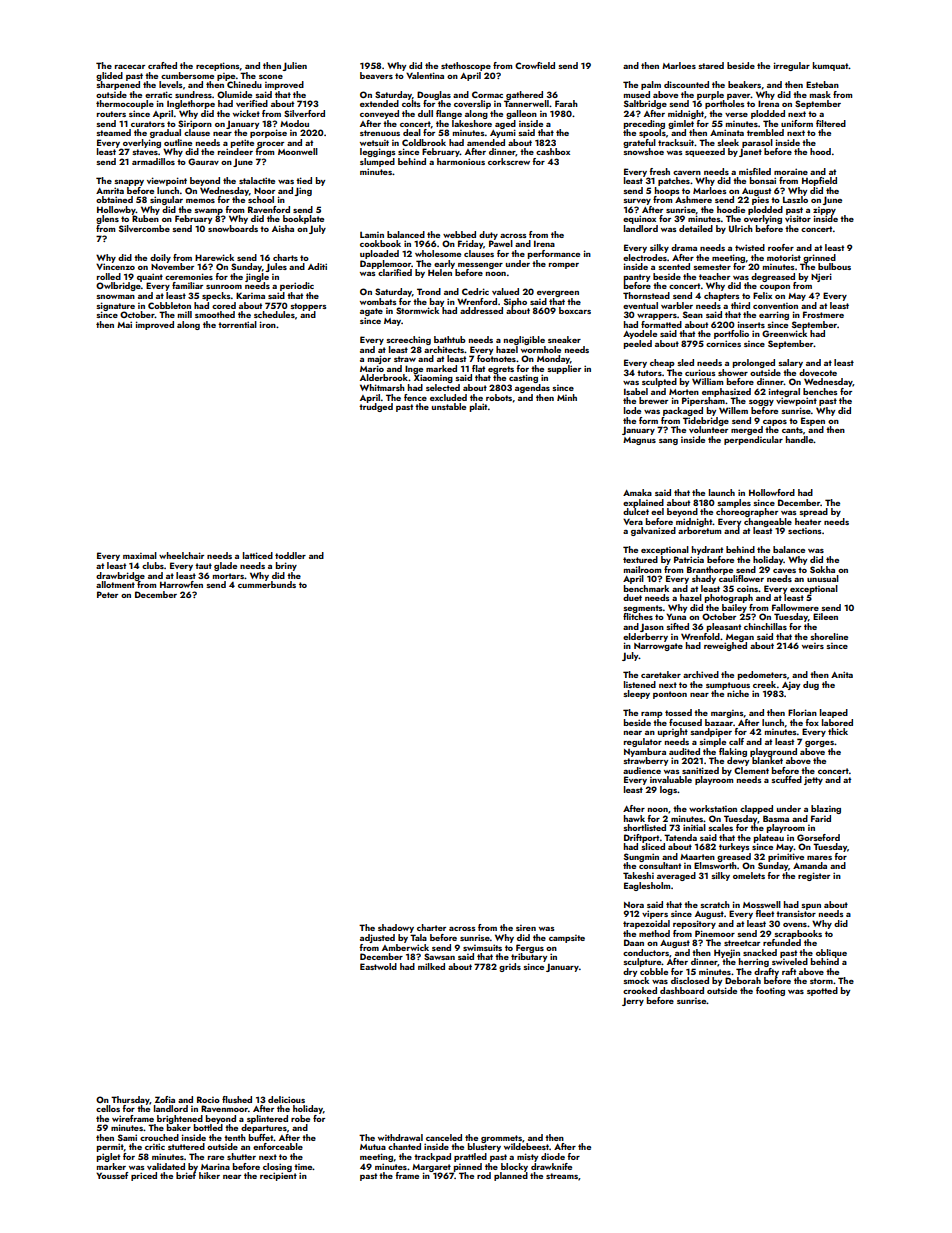 Image resolution: width=952 pixels, height=1233 pixels. I want to click on flushed, so click(237, 1099).
